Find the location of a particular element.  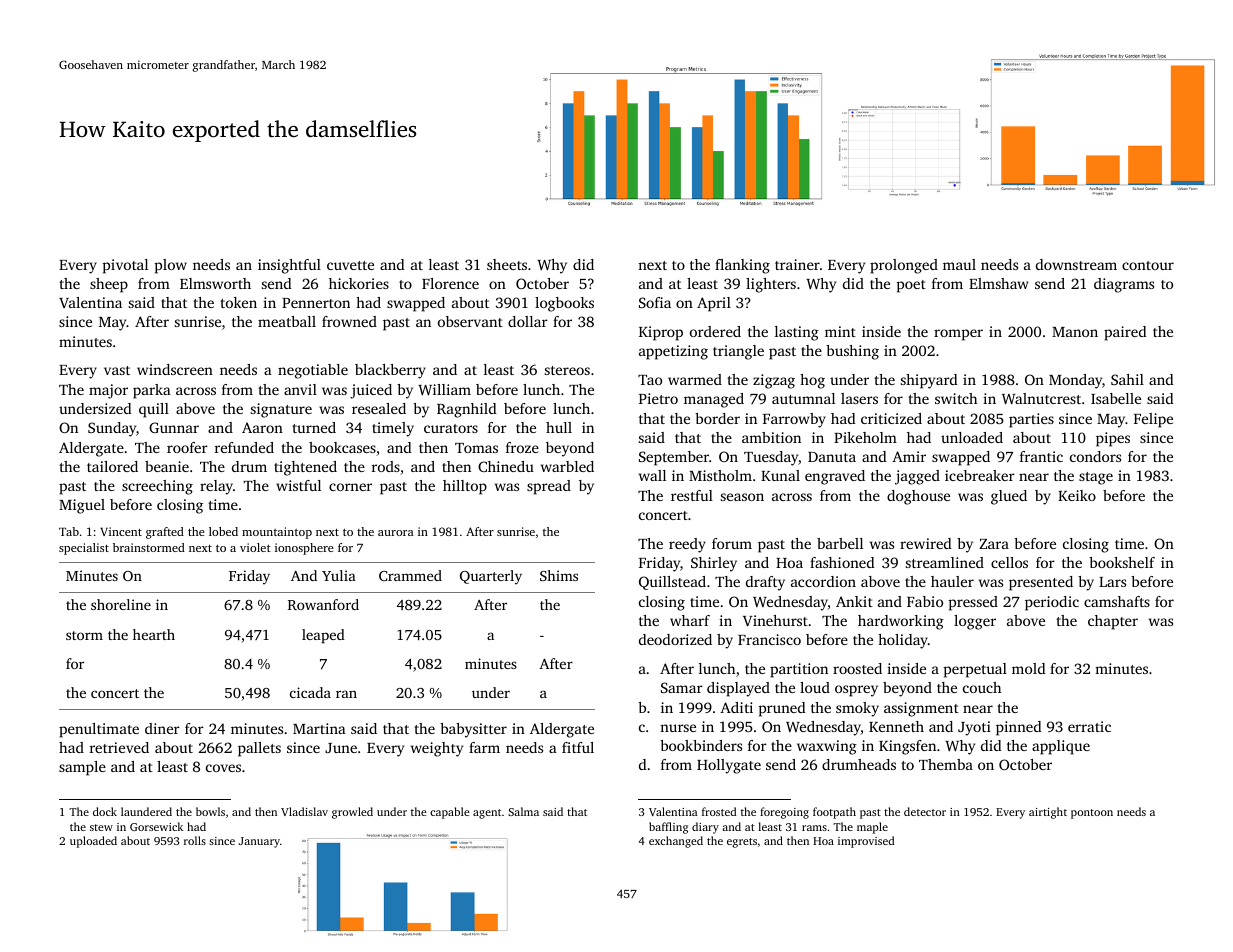

growled is located at coordinates (352, 813).
